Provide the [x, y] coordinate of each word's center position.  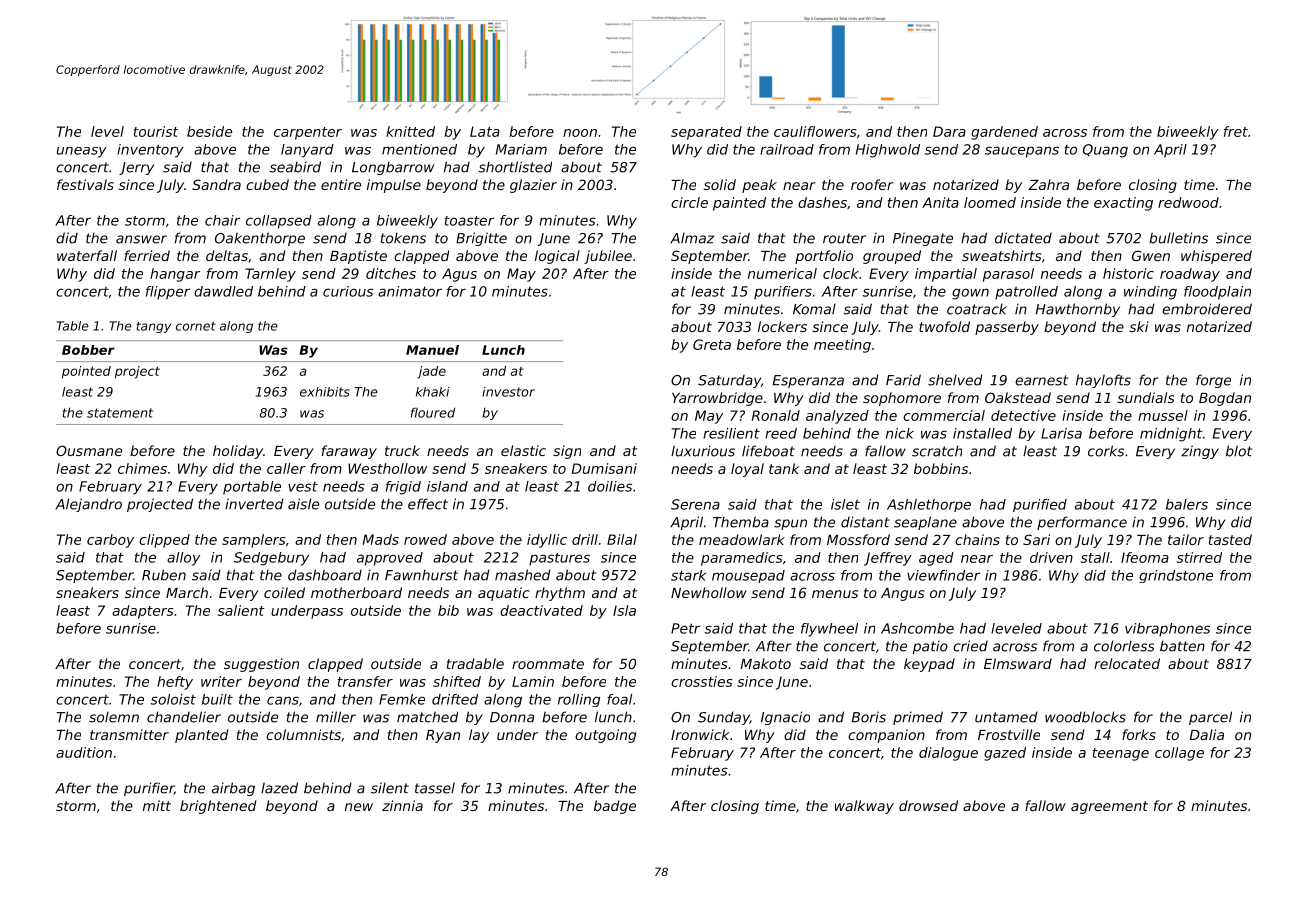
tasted [1230, 539]
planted [201, 736]
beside [209, 131]
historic [1128, 273]
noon [580, 133]
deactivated [541, 610]
